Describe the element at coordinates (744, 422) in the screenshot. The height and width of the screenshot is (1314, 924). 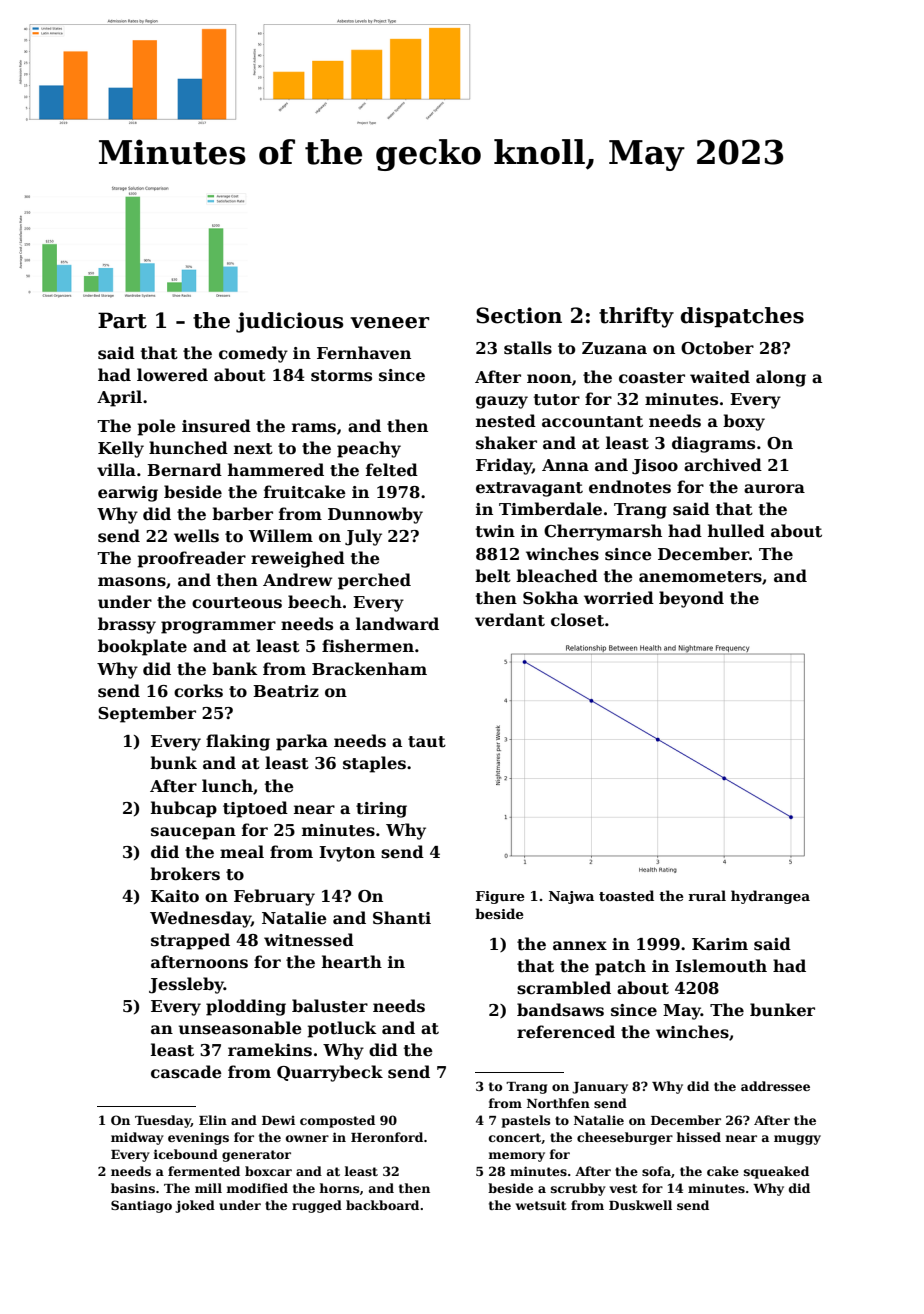
I see `boxy` at that location.
